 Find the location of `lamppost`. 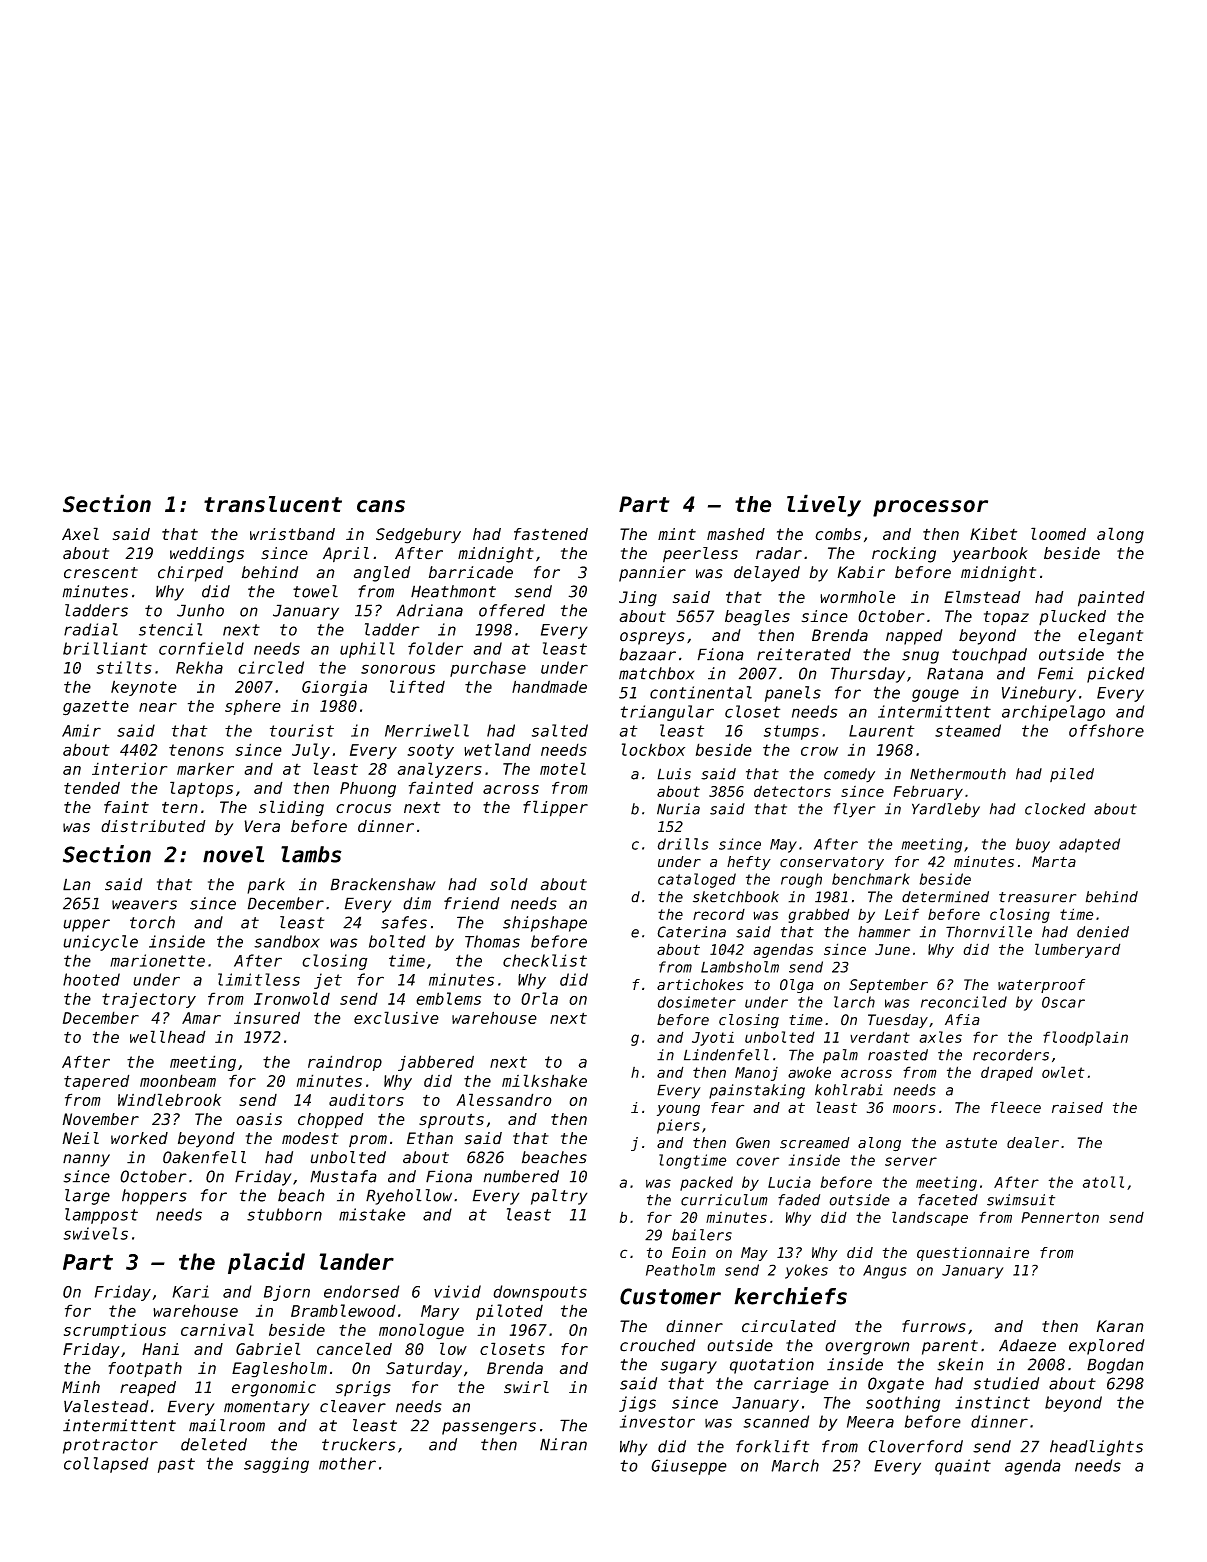

lamppost is located at coordinates (101, 1216).
